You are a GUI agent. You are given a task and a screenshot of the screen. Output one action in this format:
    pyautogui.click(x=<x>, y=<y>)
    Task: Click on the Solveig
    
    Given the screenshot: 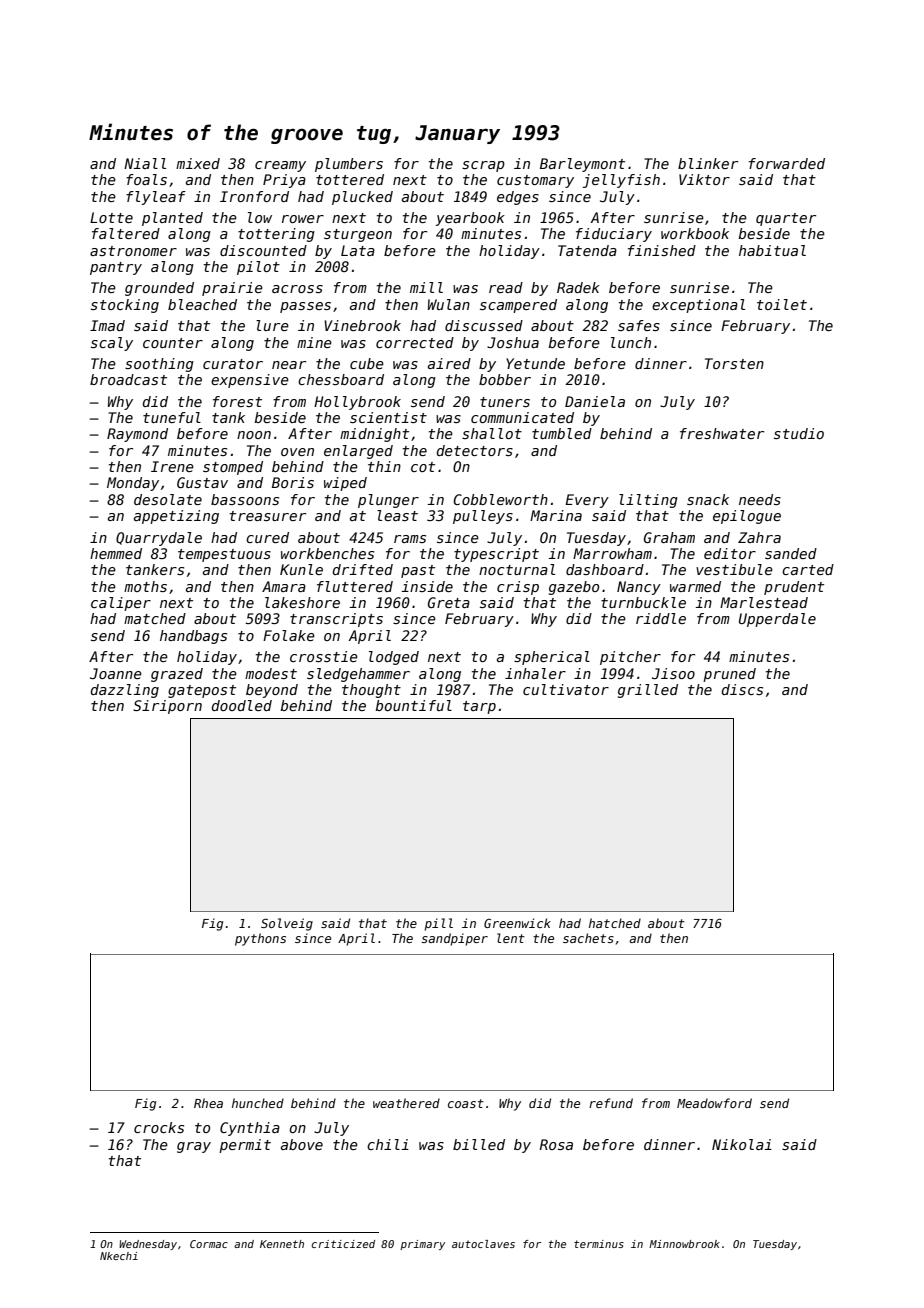 What is the action you would take?
    pyautogui.click(x=287, y=924)
